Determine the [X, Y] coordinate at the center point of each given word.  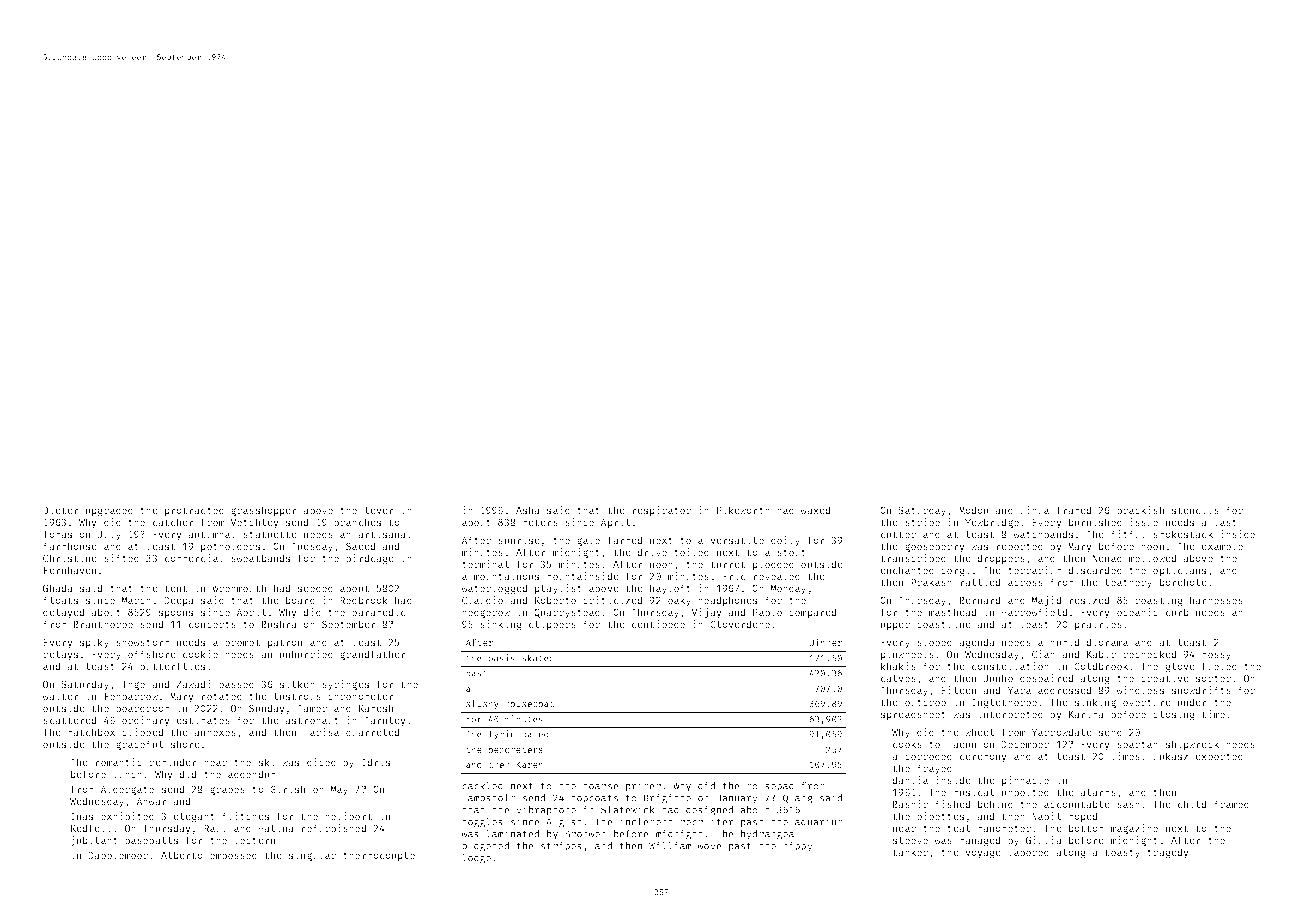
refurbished [333, 828]
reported [1019, 547]
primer [643, 786]
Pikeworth [743, 510]
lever [379, 510]
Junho [998, 678]
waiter [60, 696]
